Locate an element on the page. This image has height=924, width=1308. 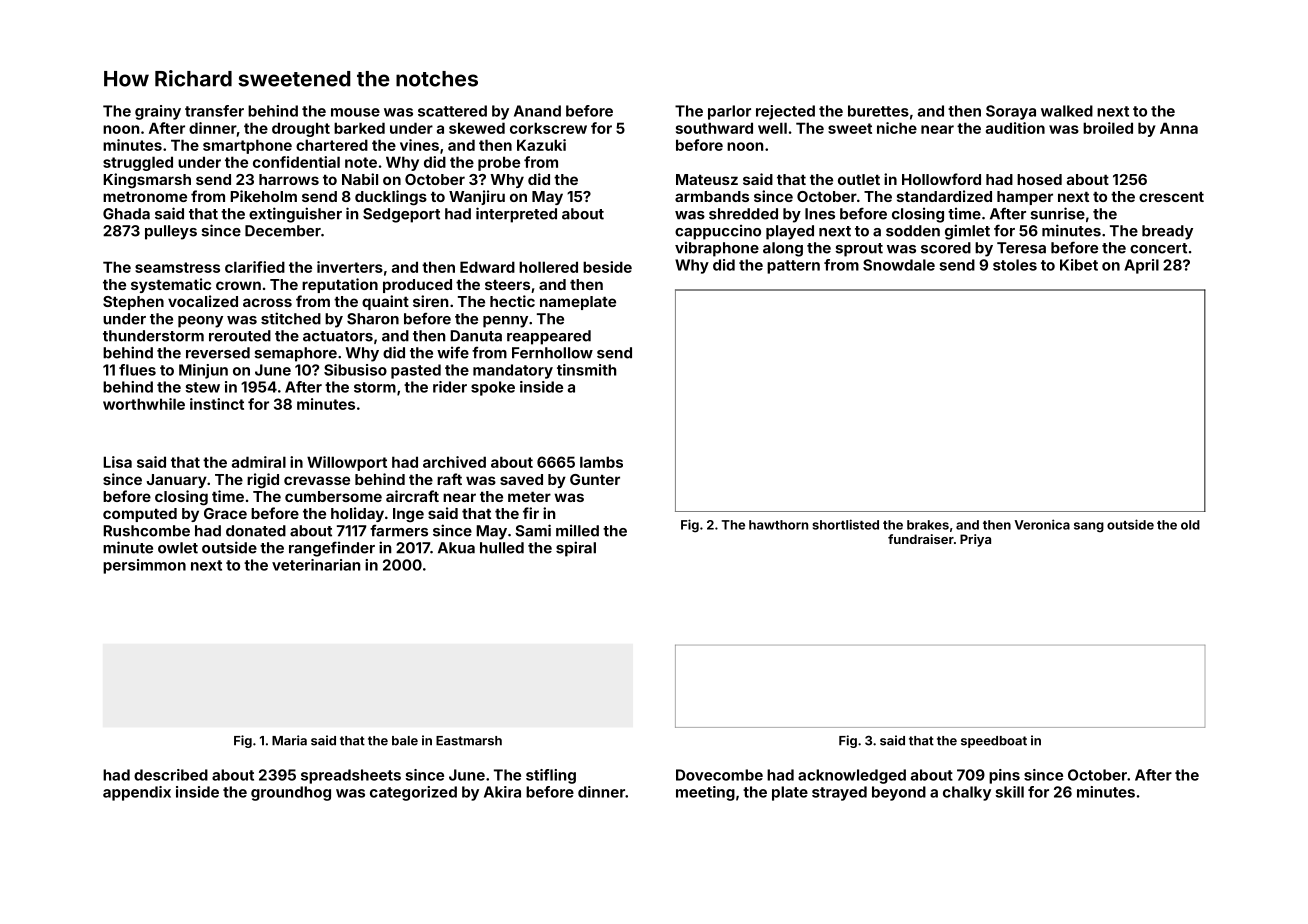
January is located at coordinates (177, 481).
